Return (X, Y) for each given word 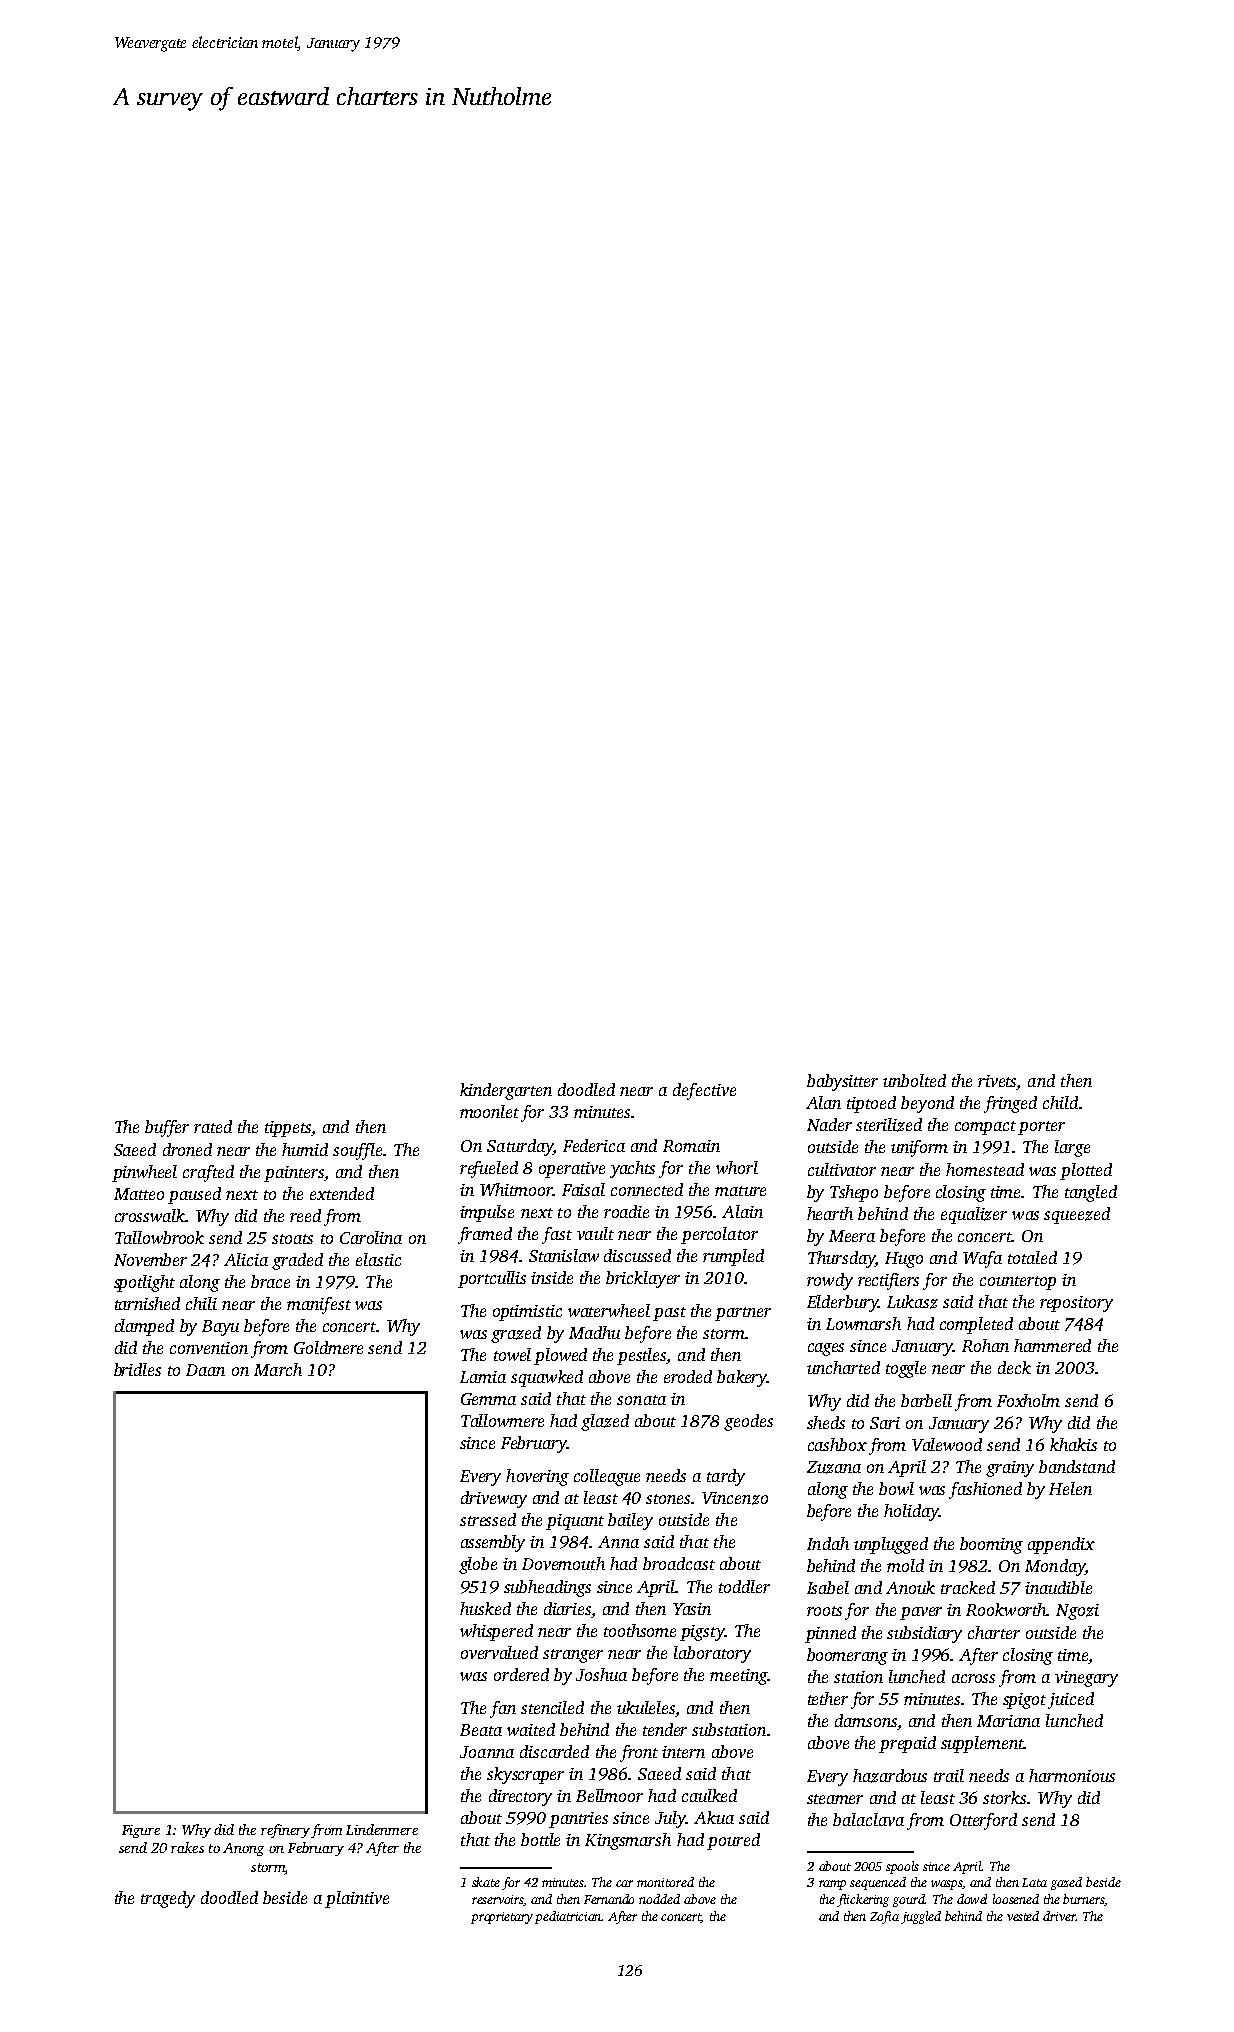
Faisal (583, 1189)
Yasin (692, 1609)
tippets (288, 1129)
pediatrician (569, 1917)
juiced (1071, 1700)
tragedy (168, 1899)
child (1060, 1102)
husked (485, 1608)
